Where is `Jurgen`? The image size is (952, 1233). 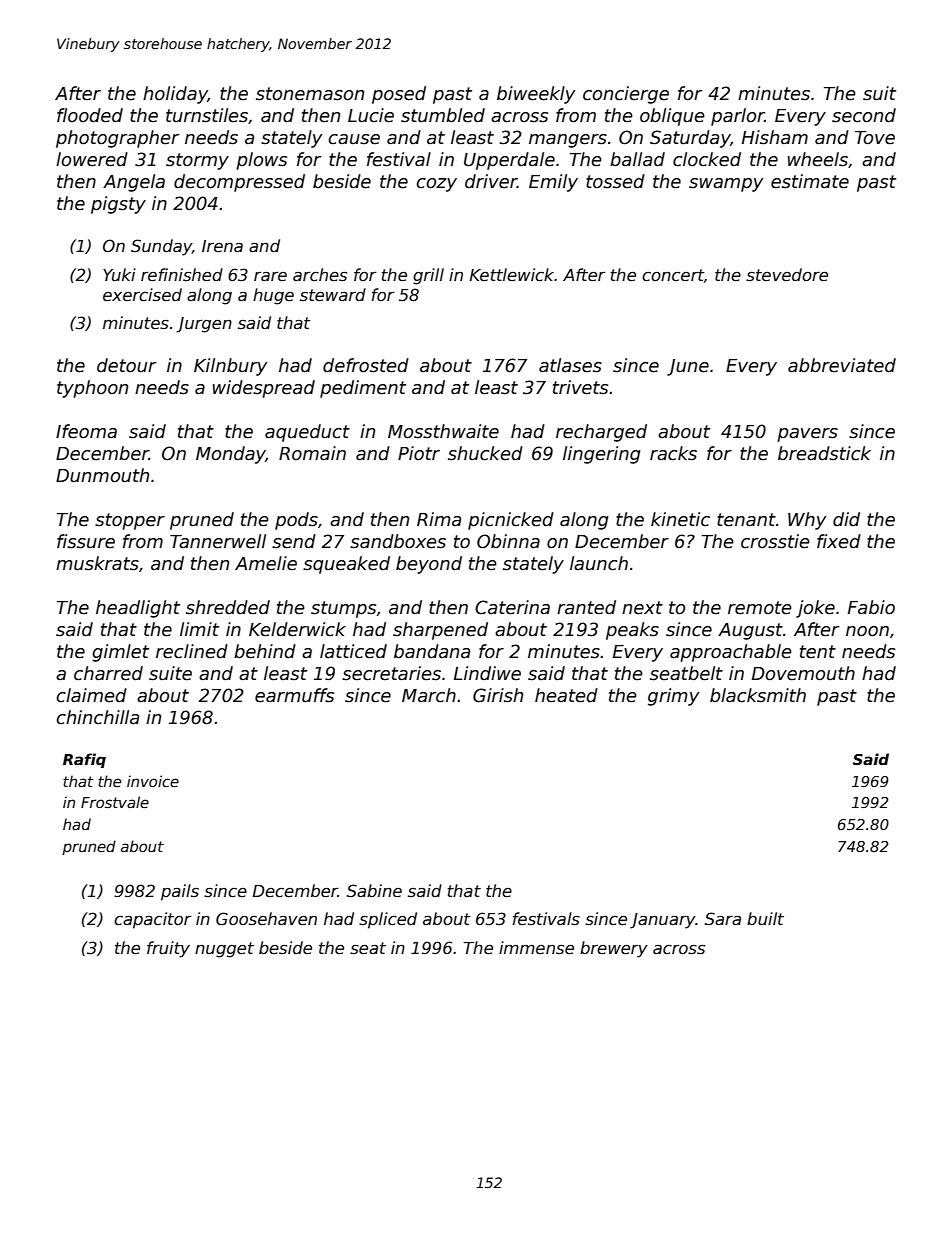
Jurgen is located at coordinates (204, 325).
